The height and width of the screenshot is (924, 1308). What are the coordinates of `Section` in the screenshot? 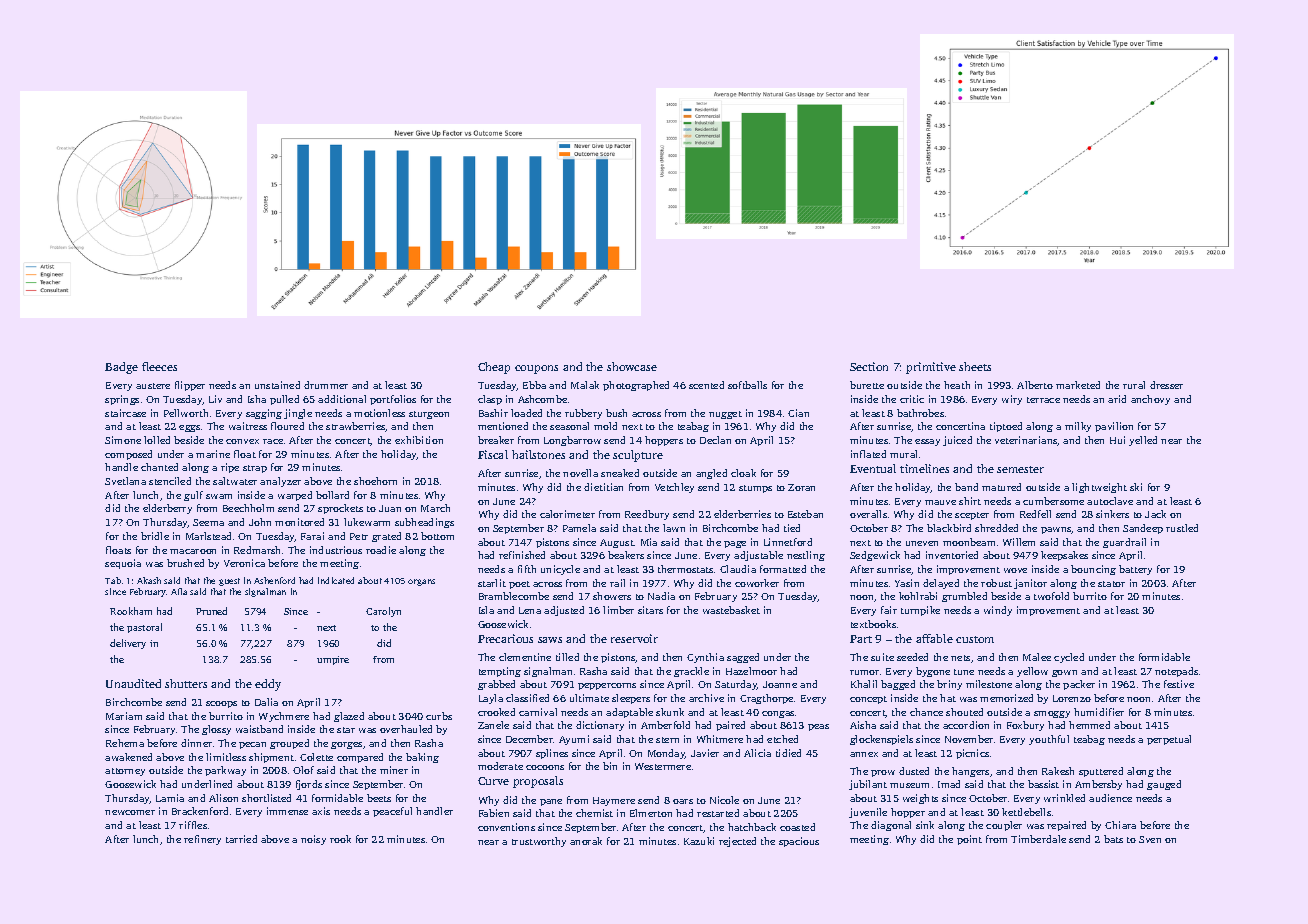 It's located at (869, 366).
